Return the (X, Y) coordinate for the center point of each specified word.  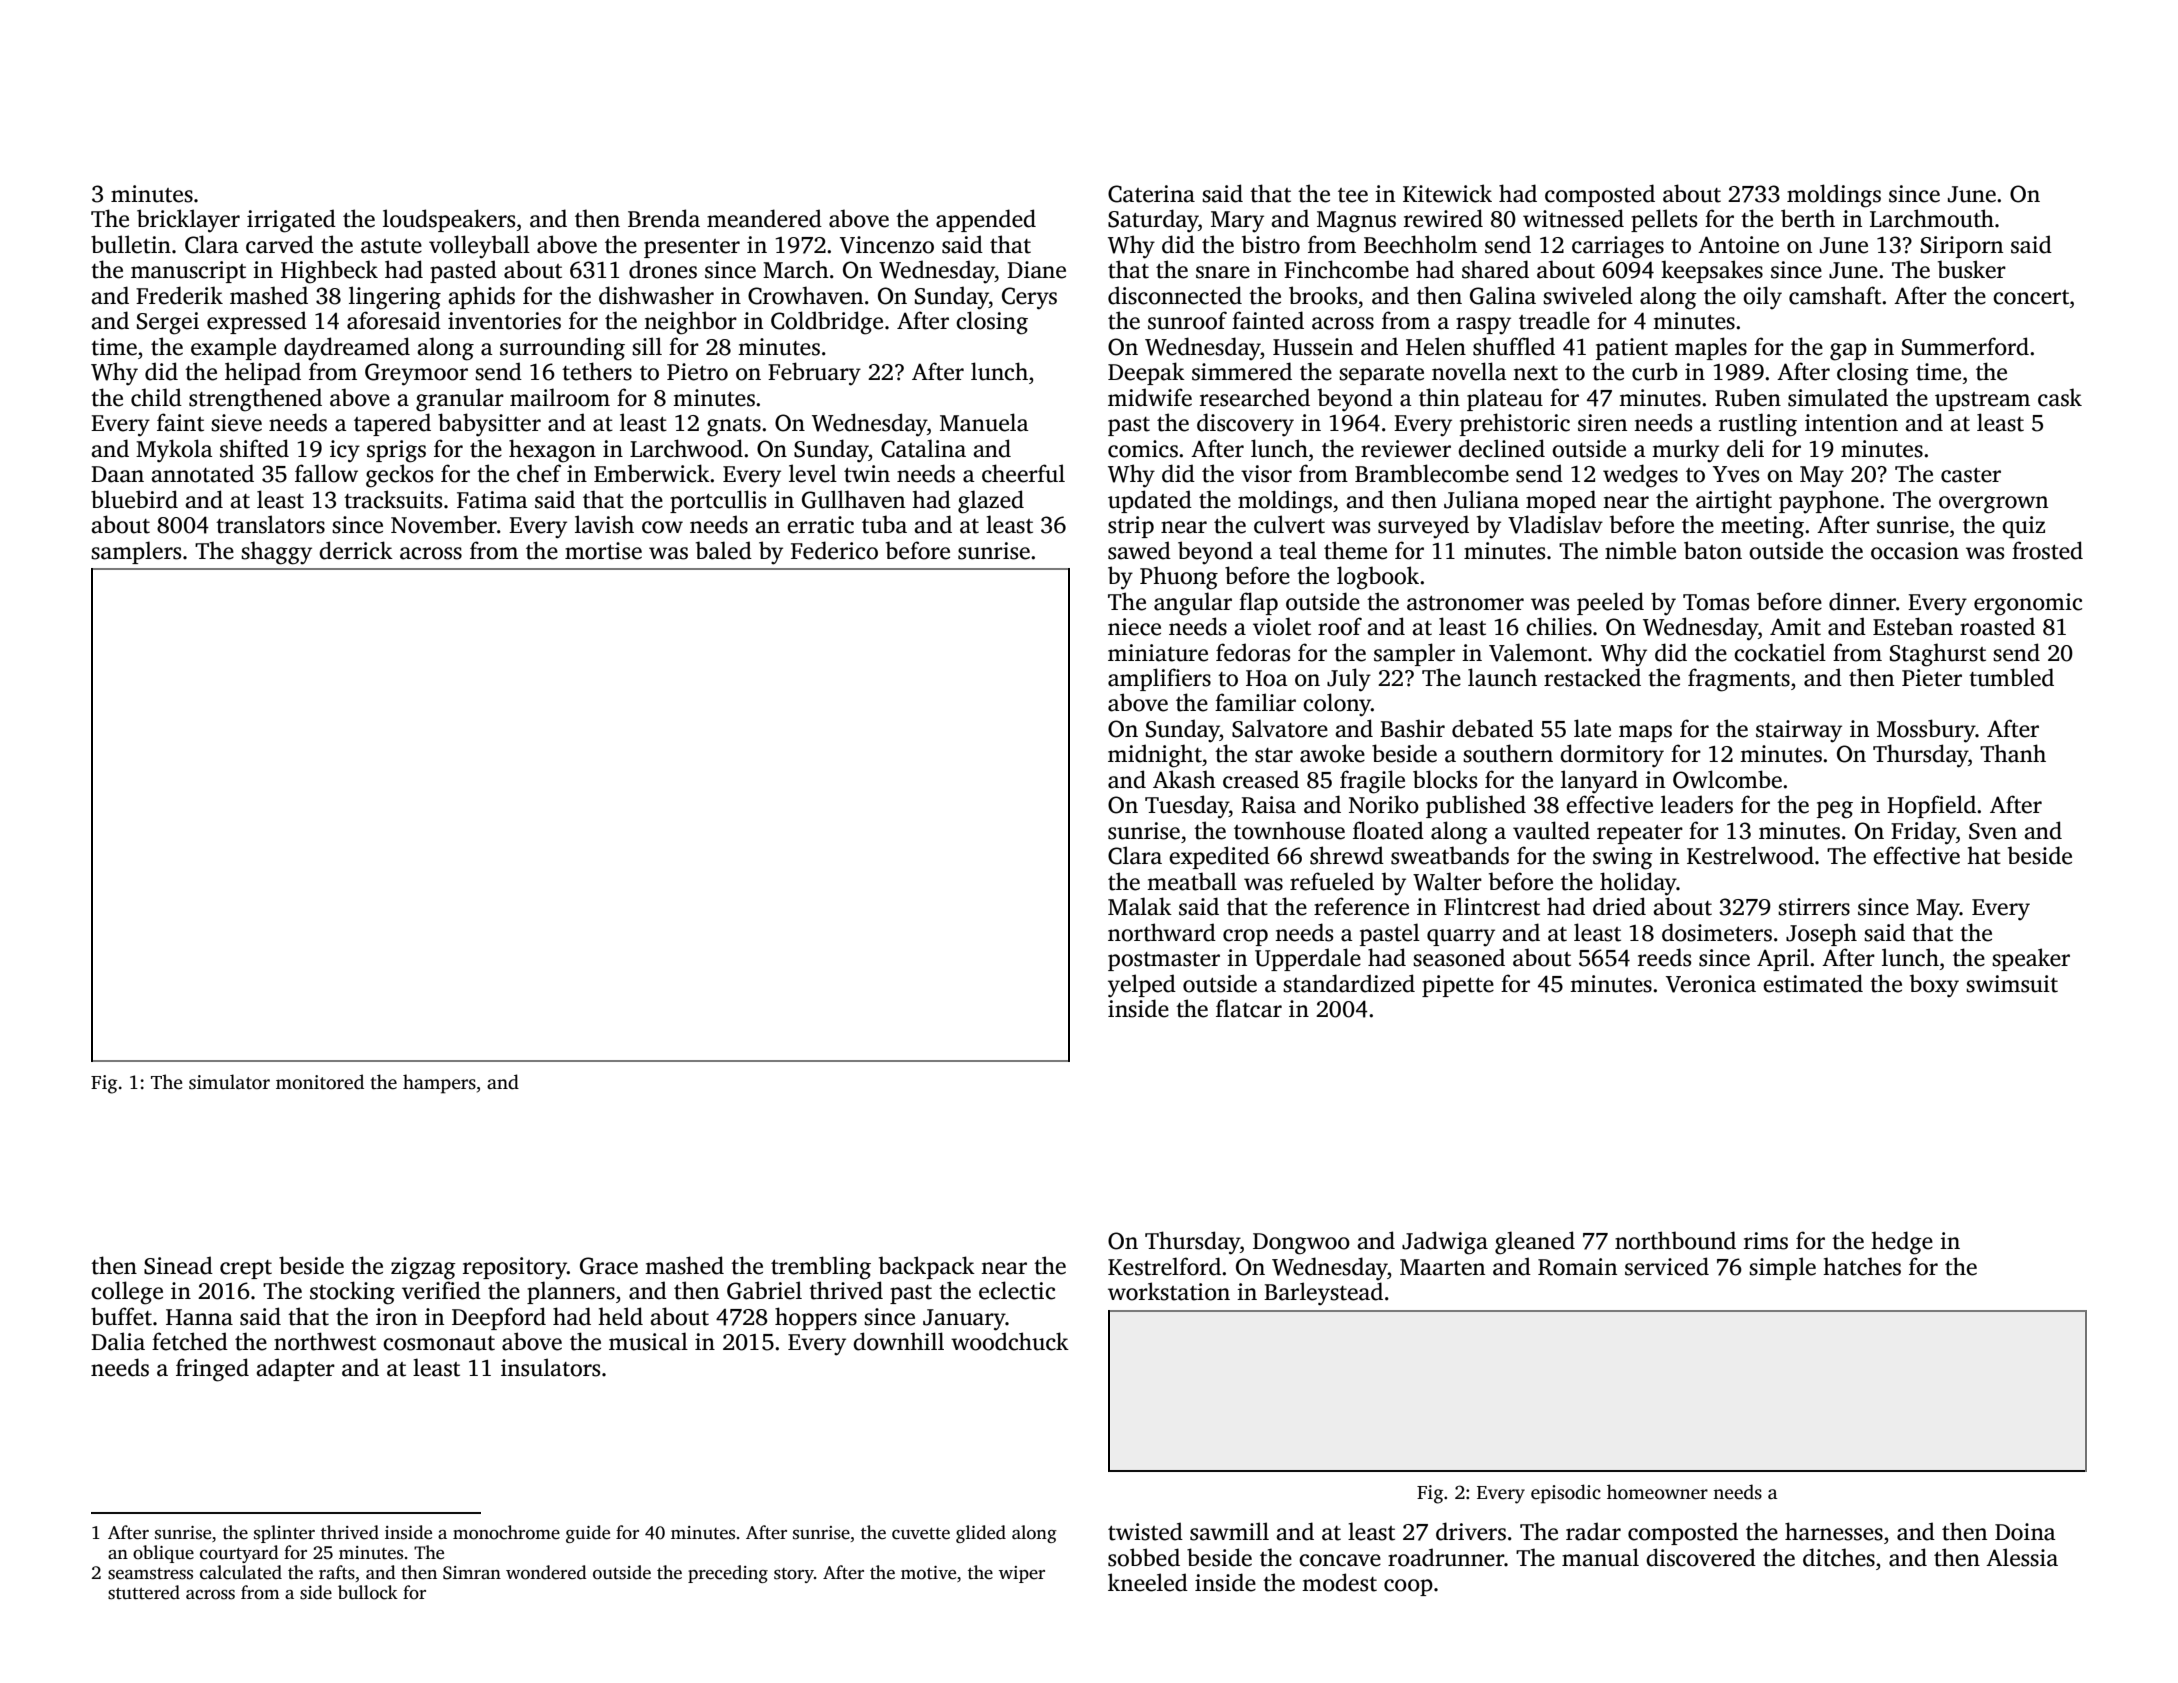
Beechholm (1420, 244)
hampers (439, 1084)
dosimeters (1717, 932)
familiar (1255, 702)
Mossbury (1926, 731)
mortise (603, 551)
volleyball (479, 247)
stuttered (144, 1592)
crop (1245, 937)
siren (1602, 423)
